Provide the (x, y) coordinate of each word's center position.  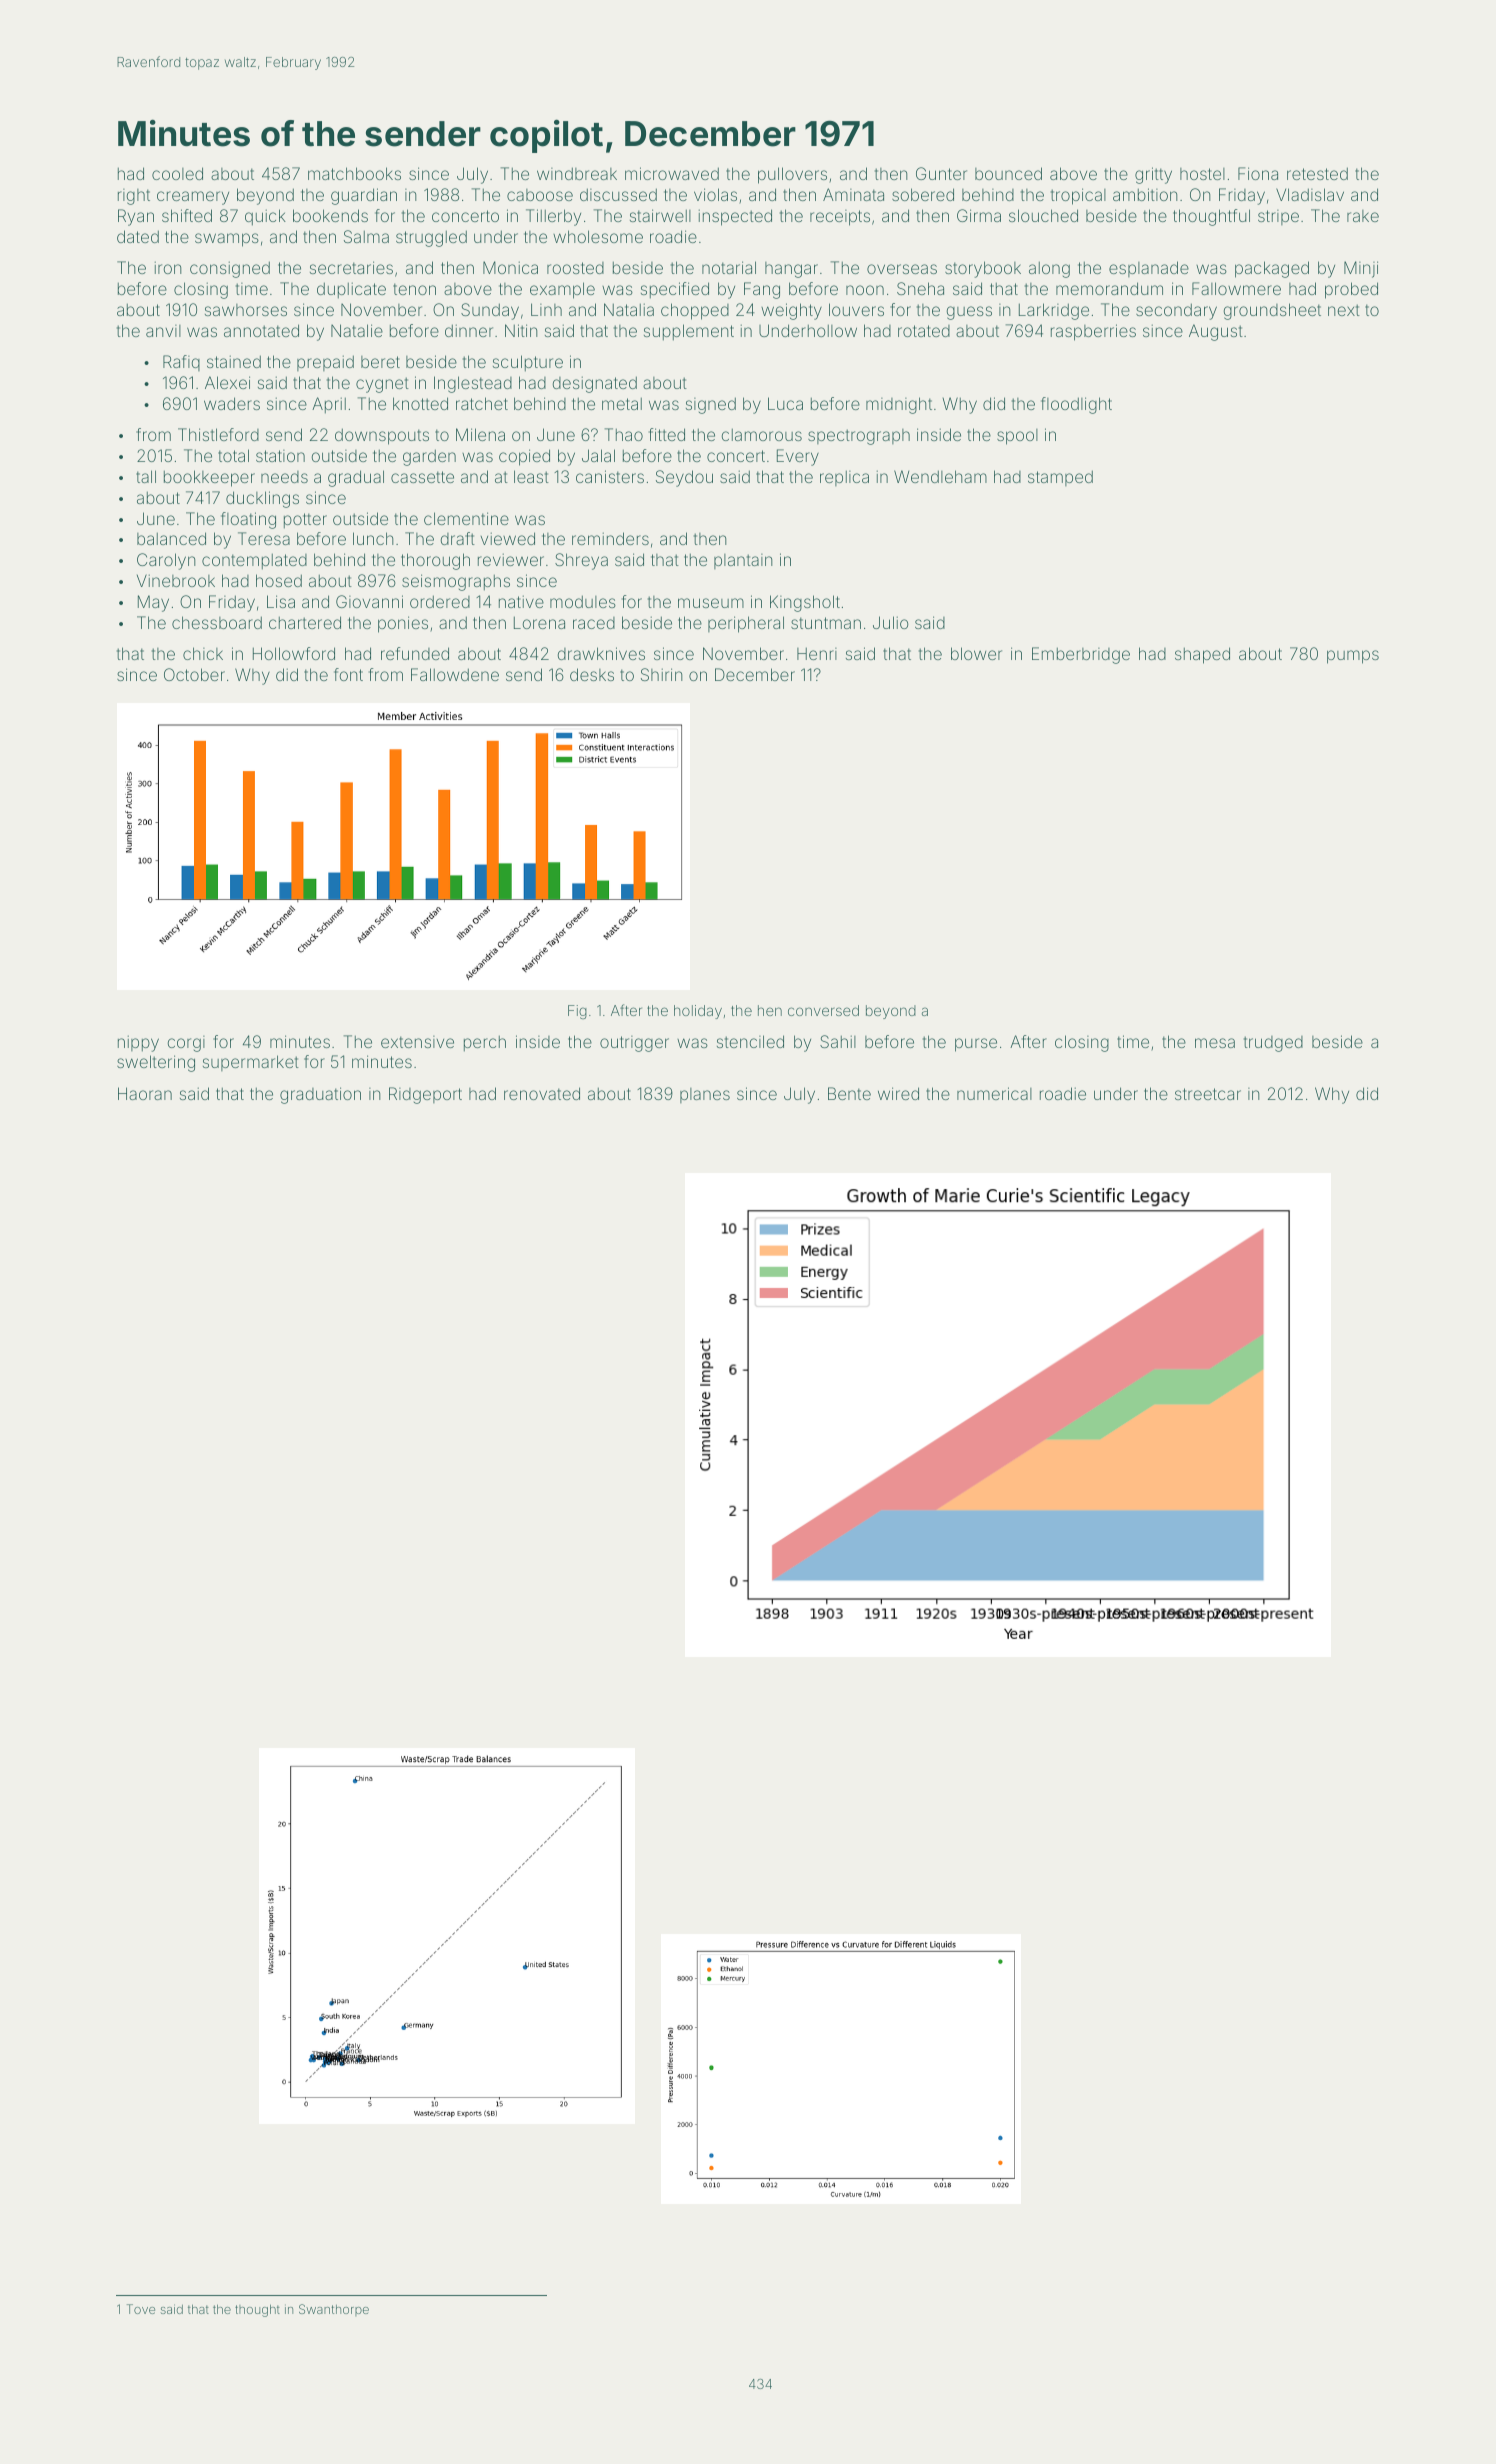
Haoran (145, 1093)
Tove (141, 2309)
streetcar (1208, 1094)
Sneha (920, 288)
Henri (817, 653)
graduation (320, 1095)
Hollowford (294, 653)
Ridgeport (425, 1095)
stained (234, 361)
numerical (994, 1093)
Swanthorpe (334, 2310)
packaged (1272, 269)
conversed (823, 1010)
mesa (1215, 1043)
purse (976, 1045)
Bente (849, 1093)
